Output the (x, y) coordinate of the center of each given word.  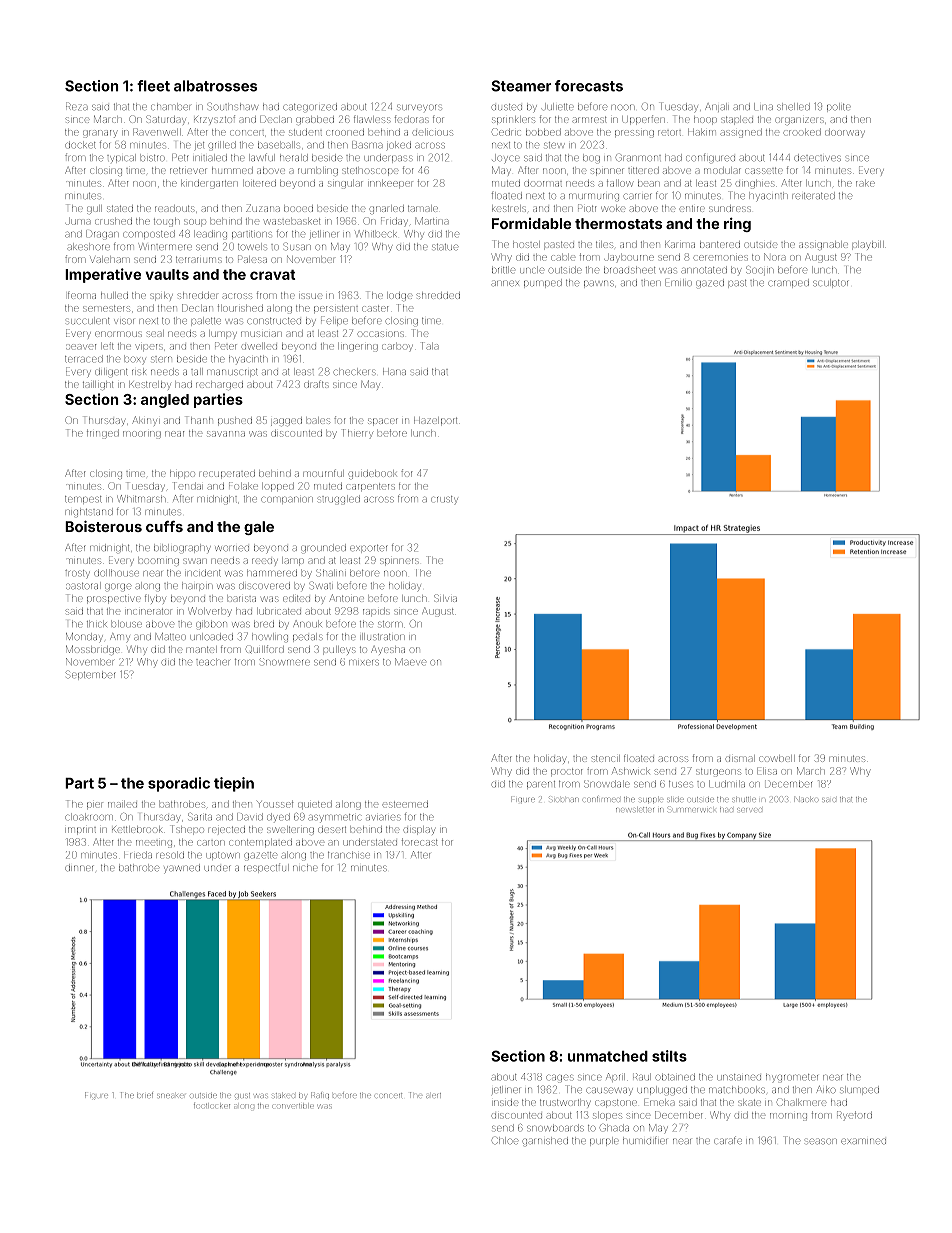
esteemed (405, 804)
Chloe (505, 1141)
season (821, 1141)
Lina (763, 106)
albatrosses (215, 86)
